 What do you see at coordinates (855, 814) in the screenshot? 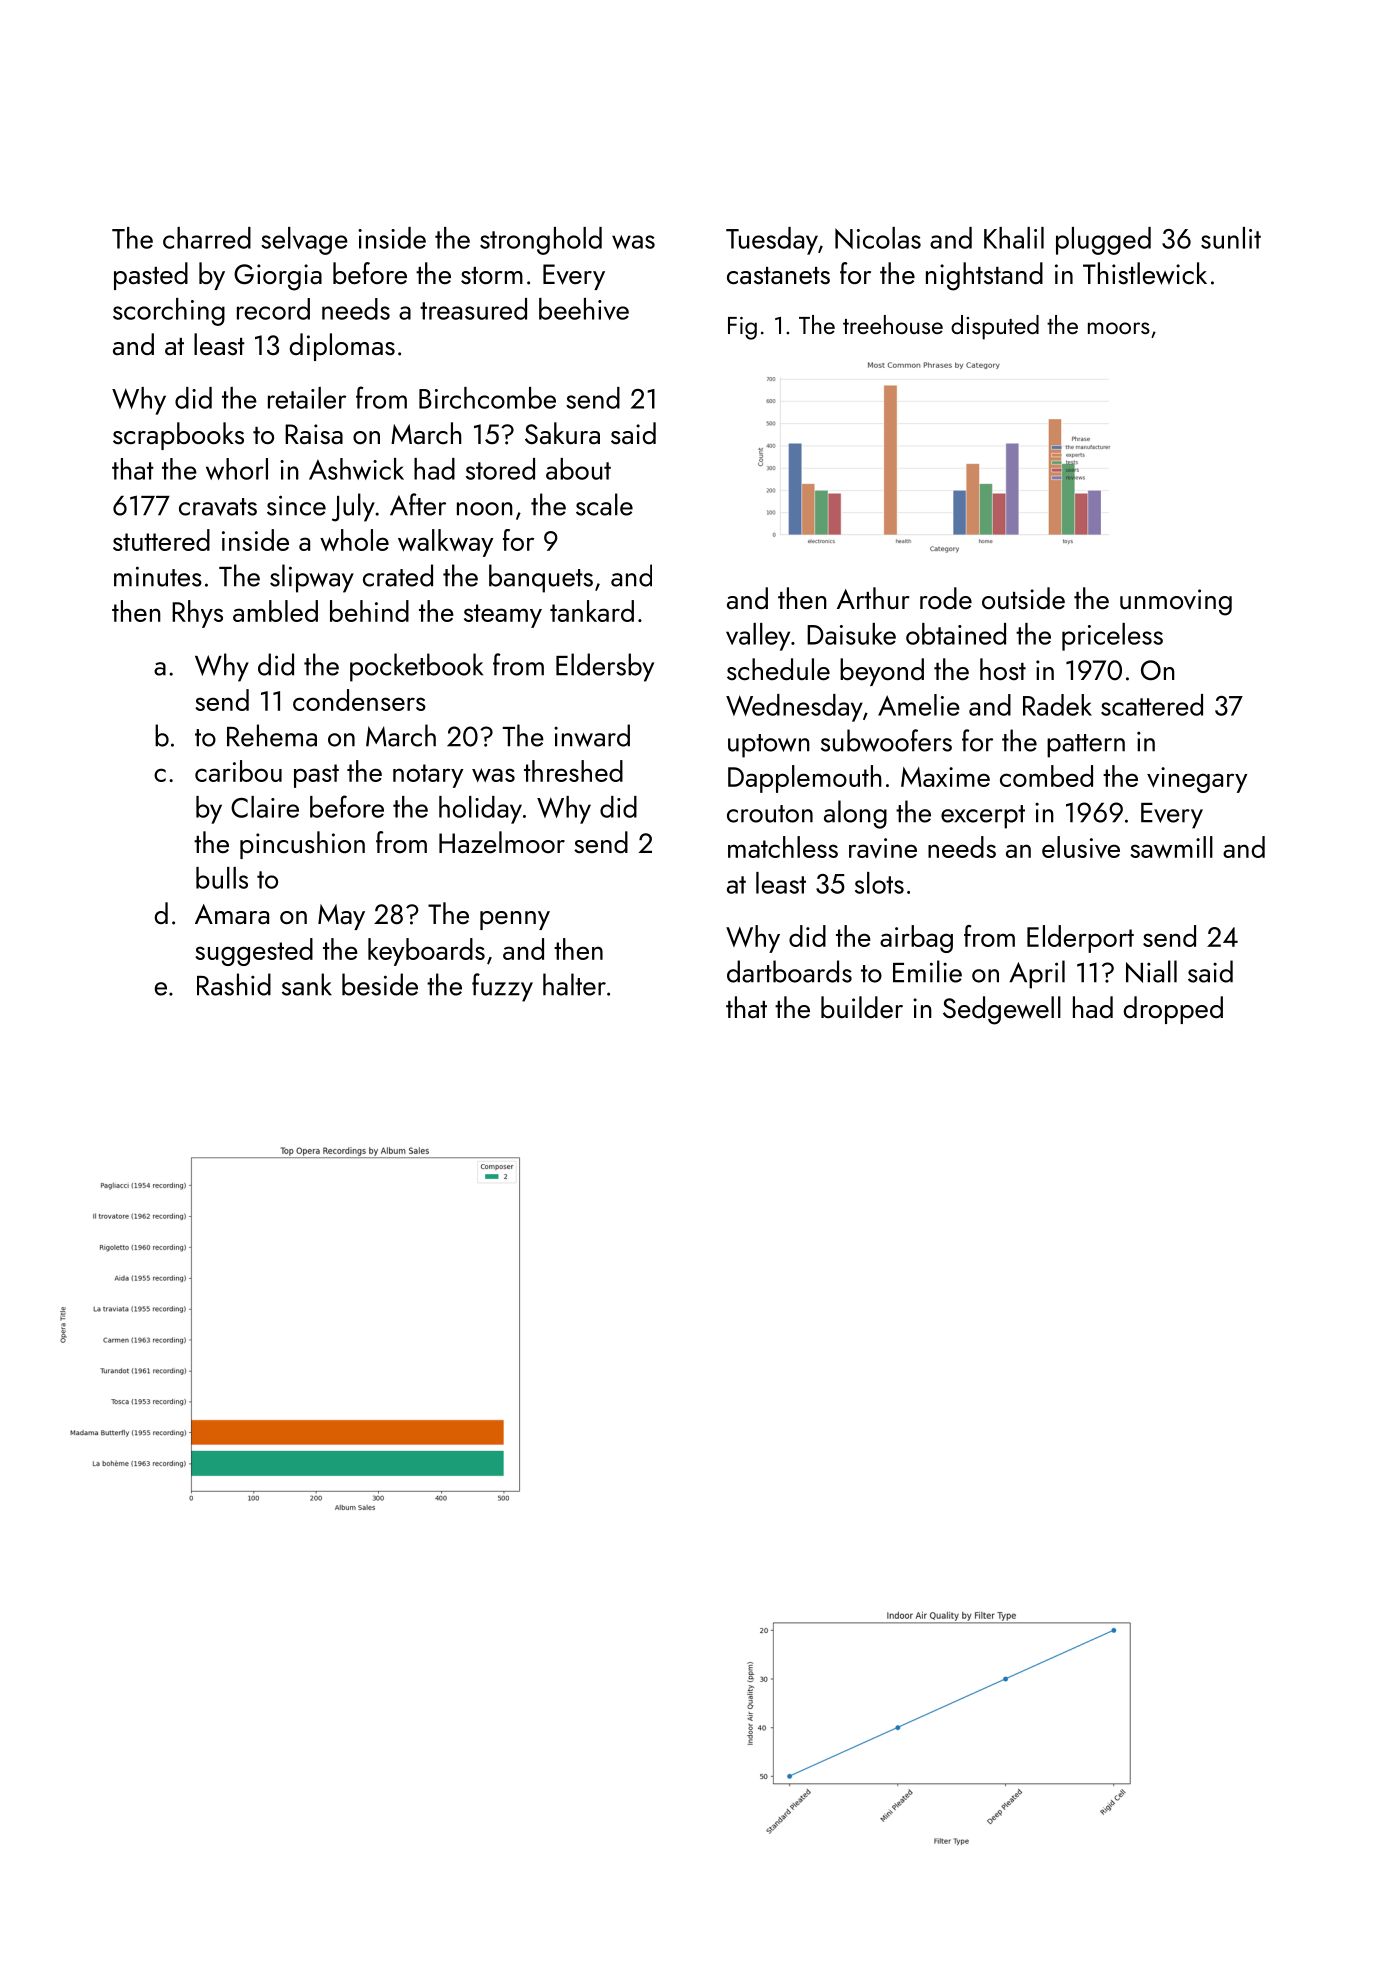
I see `along` at bounding box center [855, 814].
